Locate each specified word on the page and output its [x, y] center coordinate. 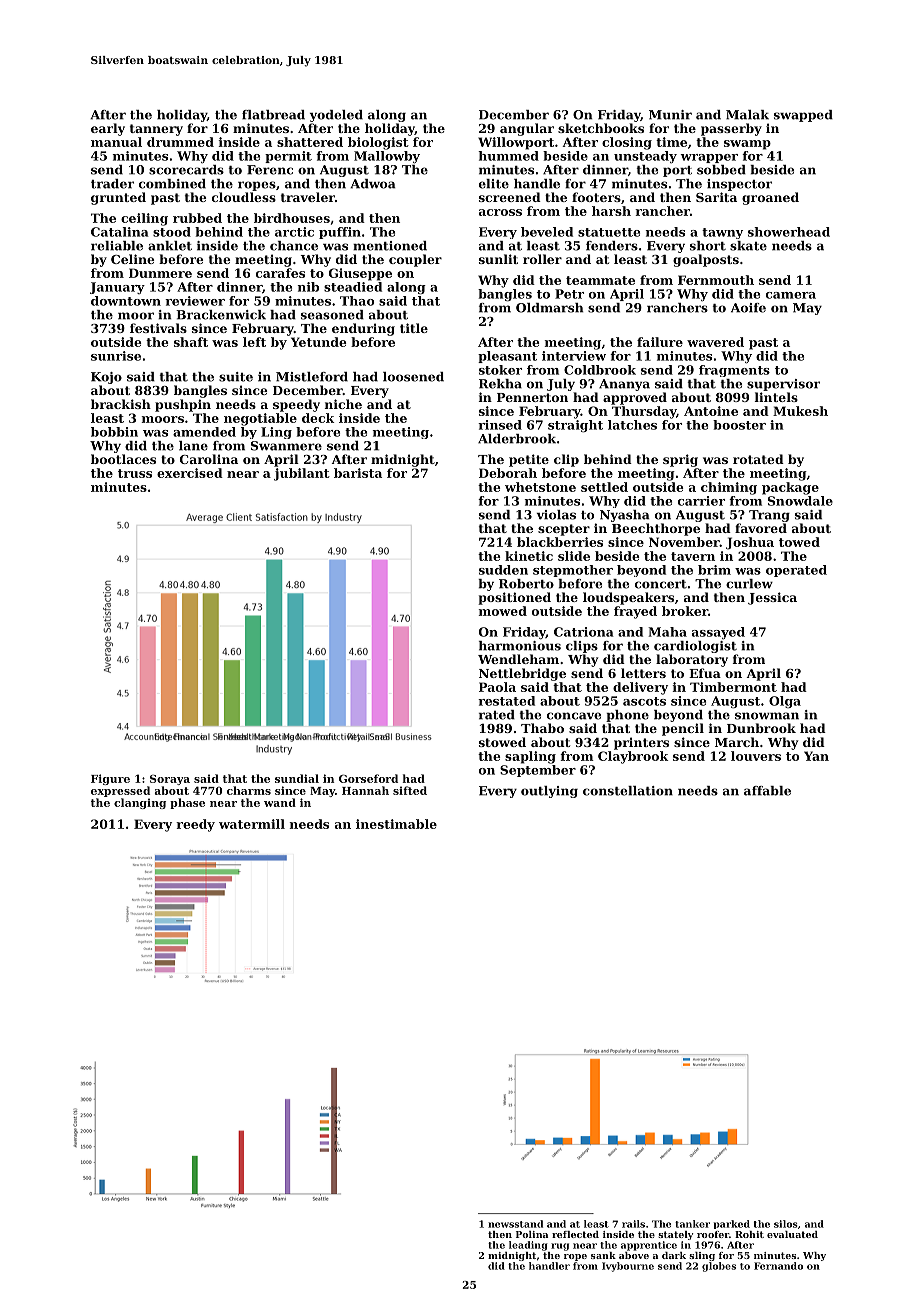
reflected [575, 1234]
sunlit [498, 259]
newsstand [515, 1224]
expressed [120, 791]
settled [604, 487]
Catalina [120, 232]
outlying [549, 792]
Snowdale [800, 501]
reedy [195, 825]
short [708, 246]
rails [633, 1224]
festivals [158, 328]
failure [660, 342]
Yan [816, 756]
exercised [190, 473]
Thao [357, 301]
